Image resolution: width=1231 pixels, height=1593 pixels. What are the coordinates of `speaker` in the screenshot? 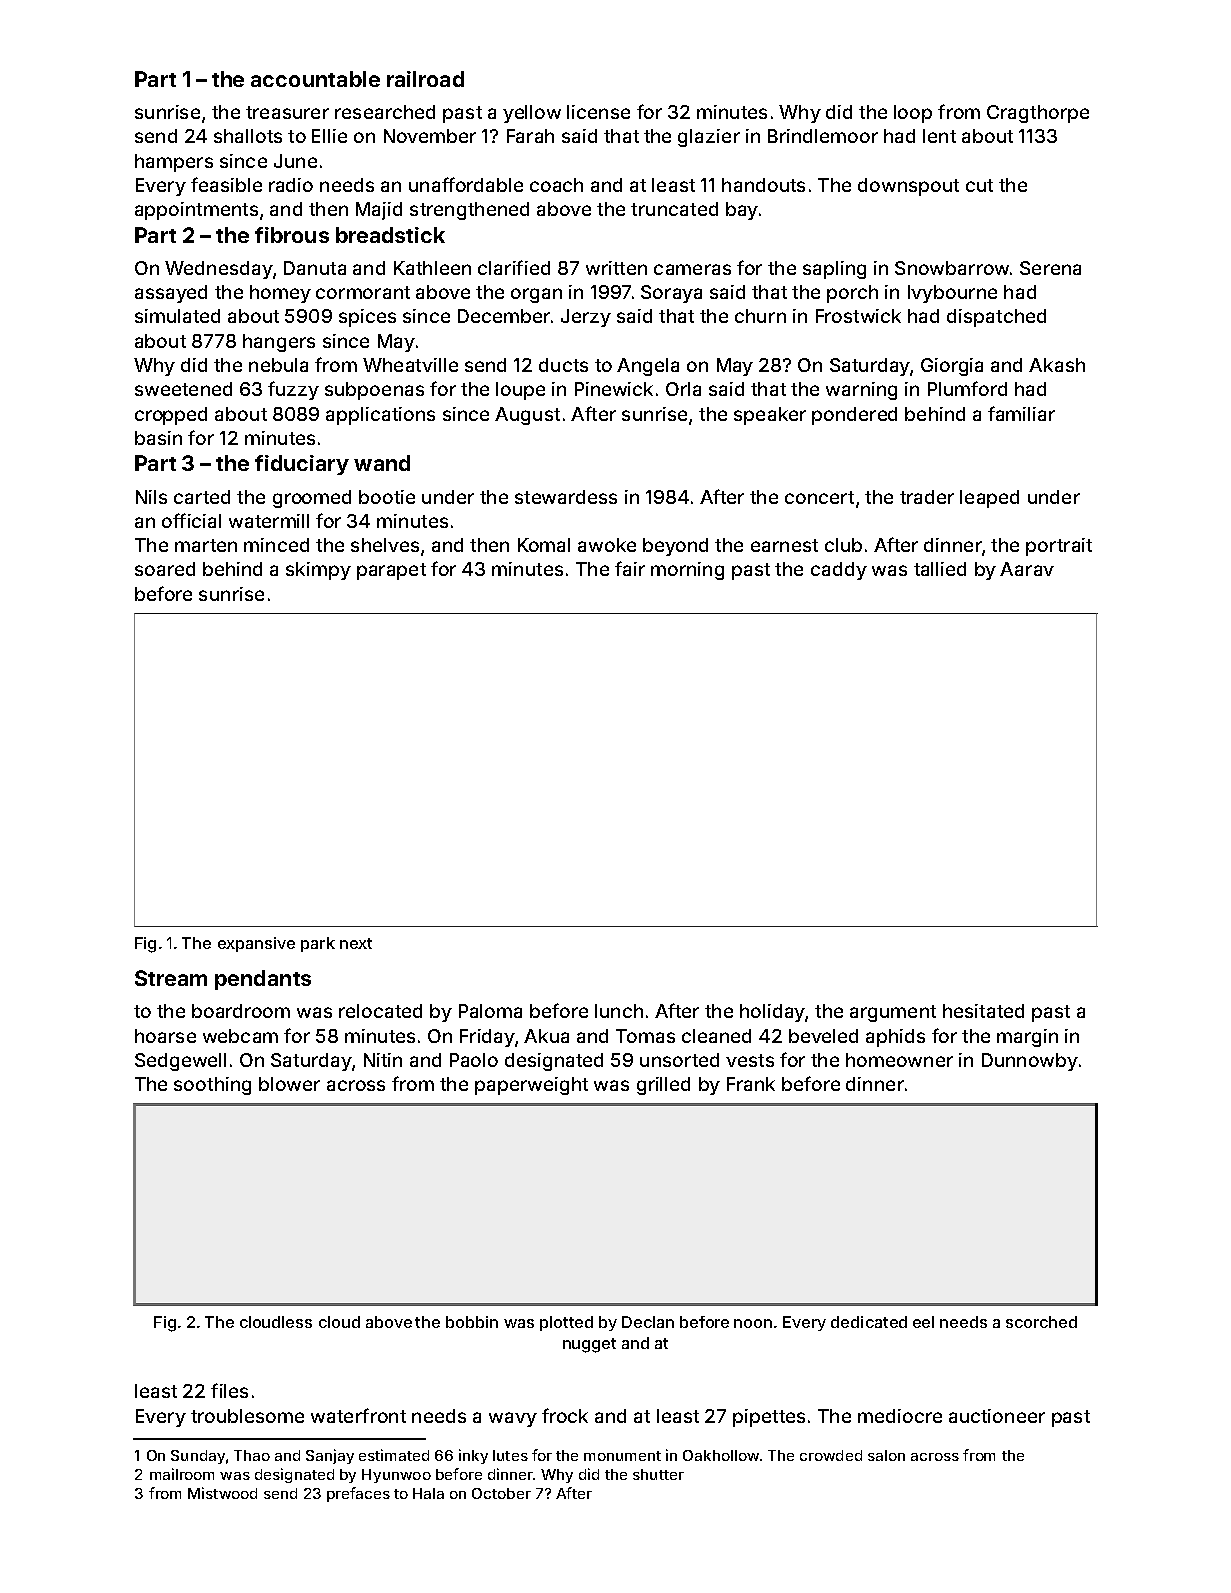 It's located at (770, 416).
